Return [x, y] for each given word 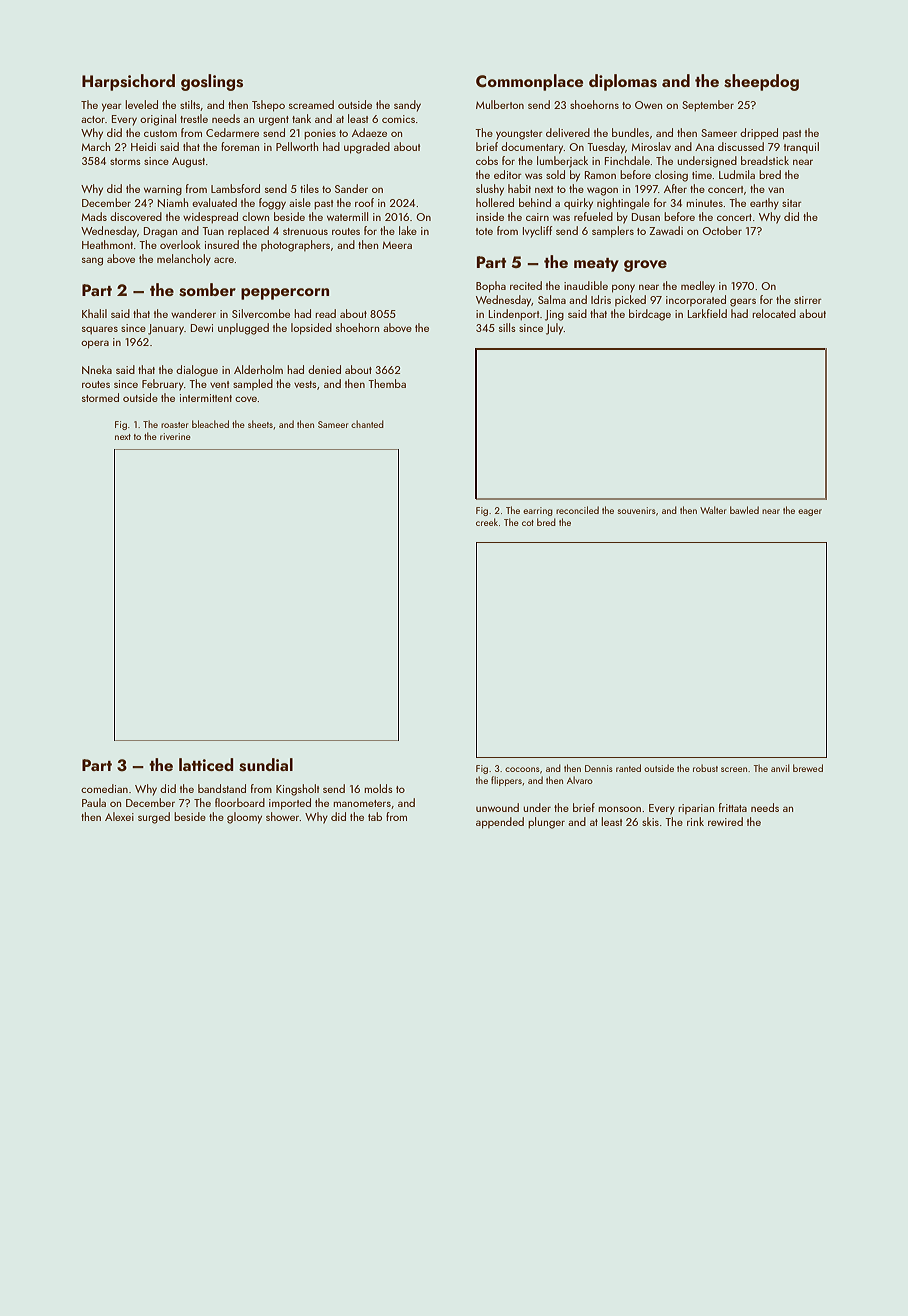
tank [301, 118]
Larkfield [707, 313]
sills [507, 327]
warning [163, 190]
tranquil [801, 147]
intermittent [206, 398]
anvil [780, 768]
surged [154, 818]
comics [398, 119]
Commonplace [529, 82]
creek [487, 522]
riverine [175, 436]
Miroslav [651, 146]
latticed [206, 764]
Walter [713, 510]
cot [528, 523]
